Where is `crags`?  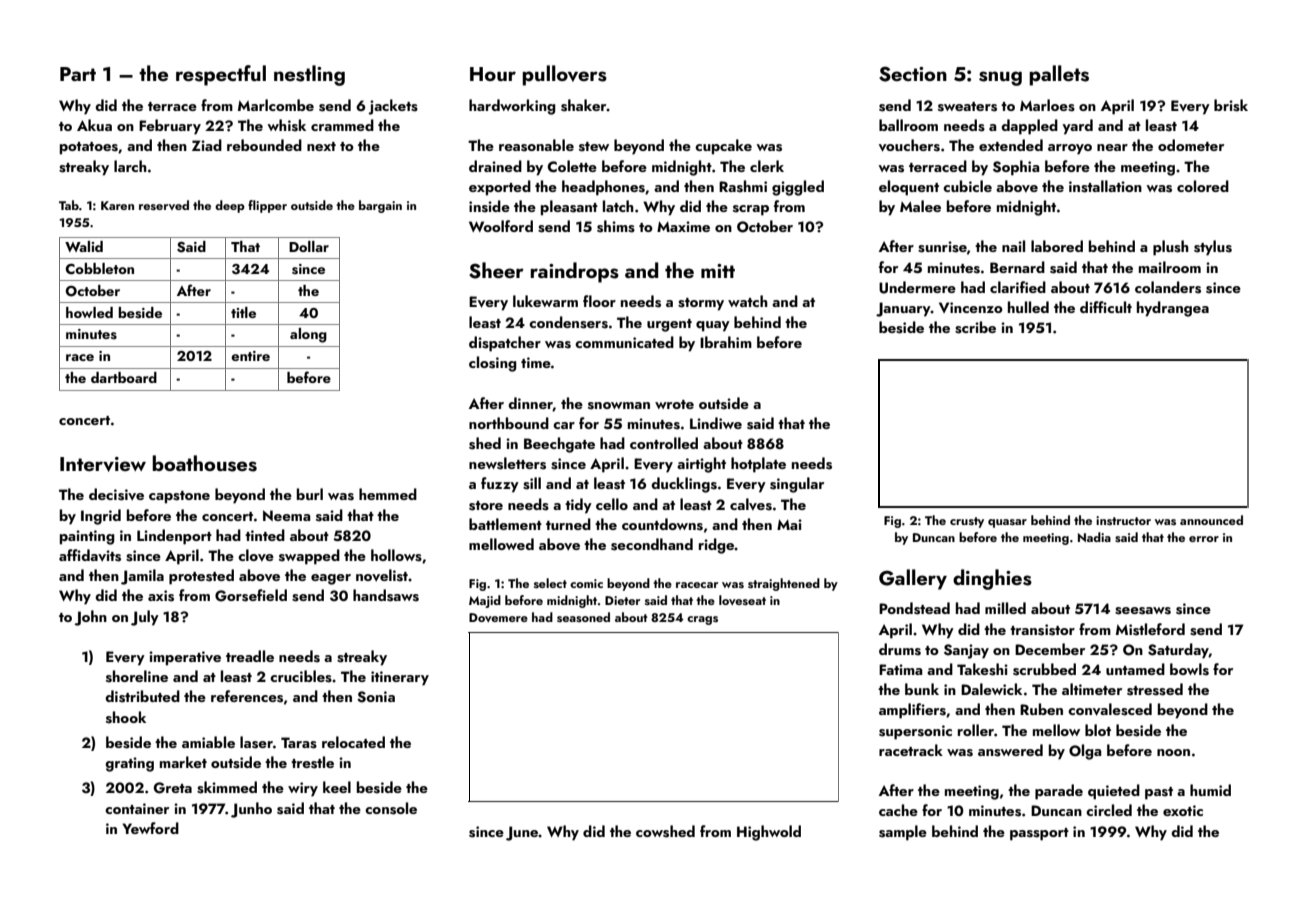 crags is located at coordinates (702, 620).
